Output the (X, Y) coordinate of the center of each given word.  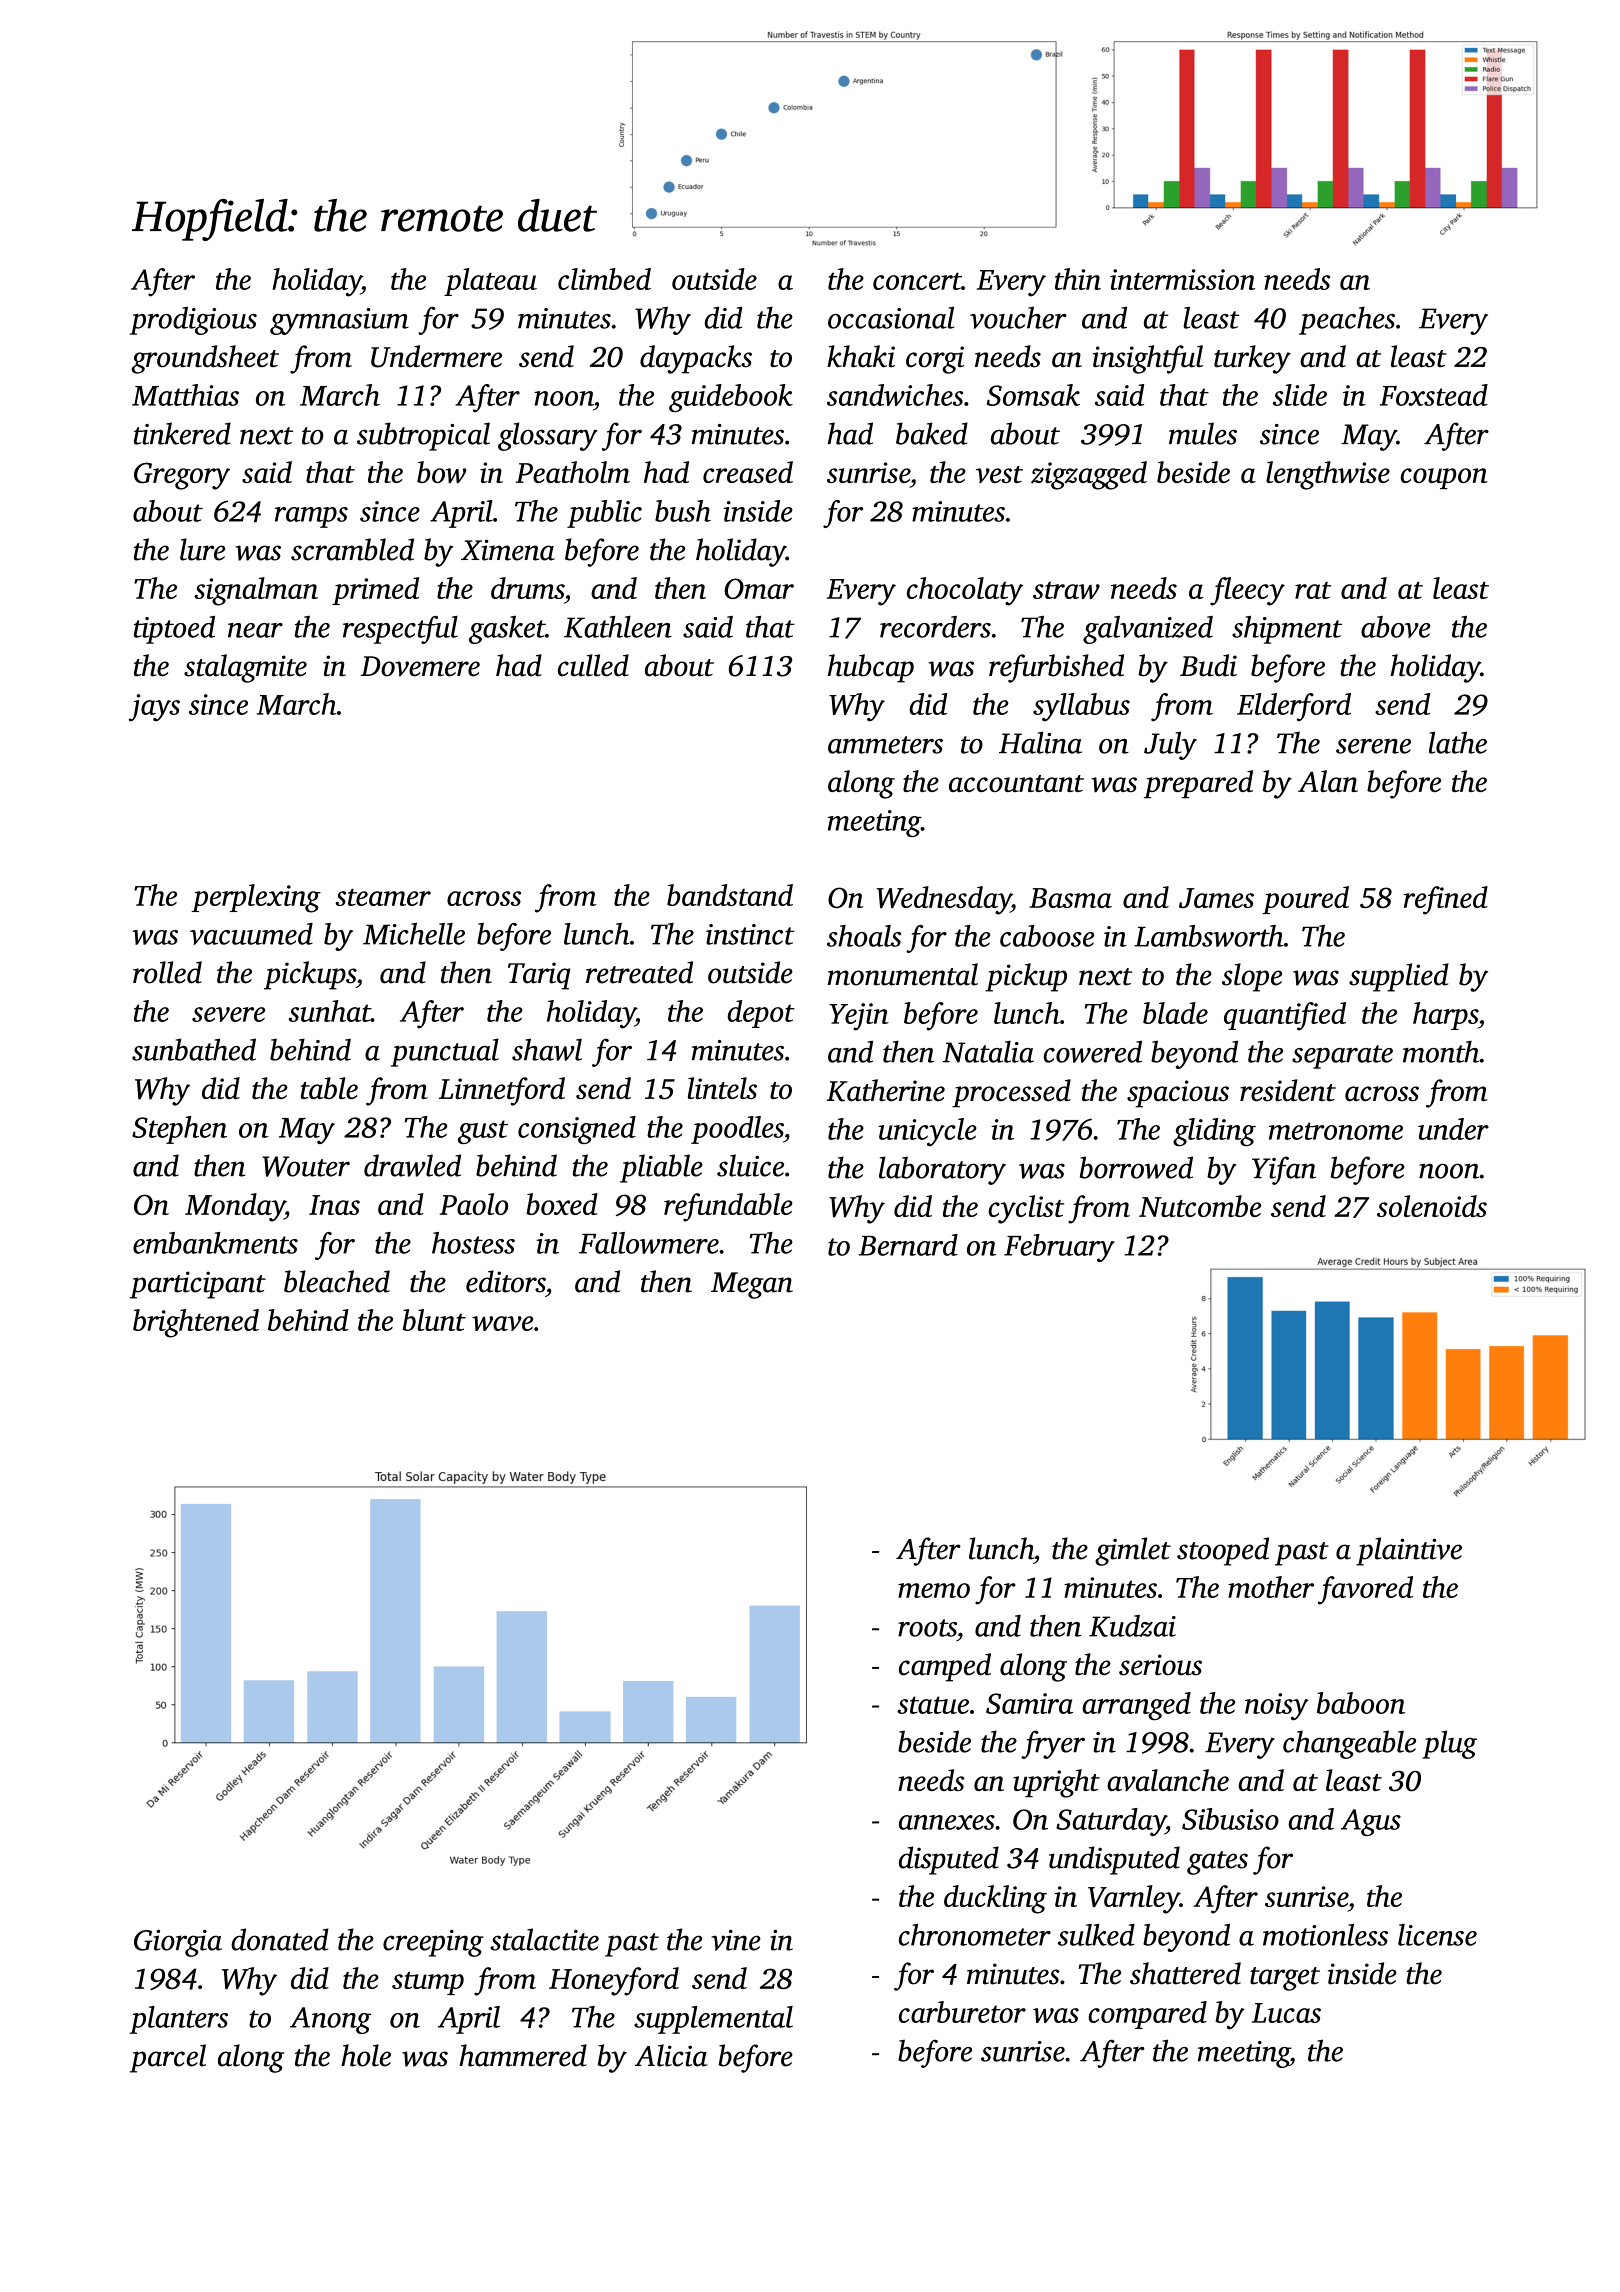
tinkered (182, 433)
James (1216, 898)
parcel (168, 2058)
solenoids (1432, 1206)
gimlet (1133, 1551)
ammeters (885, 745)
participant (198, 1285)
